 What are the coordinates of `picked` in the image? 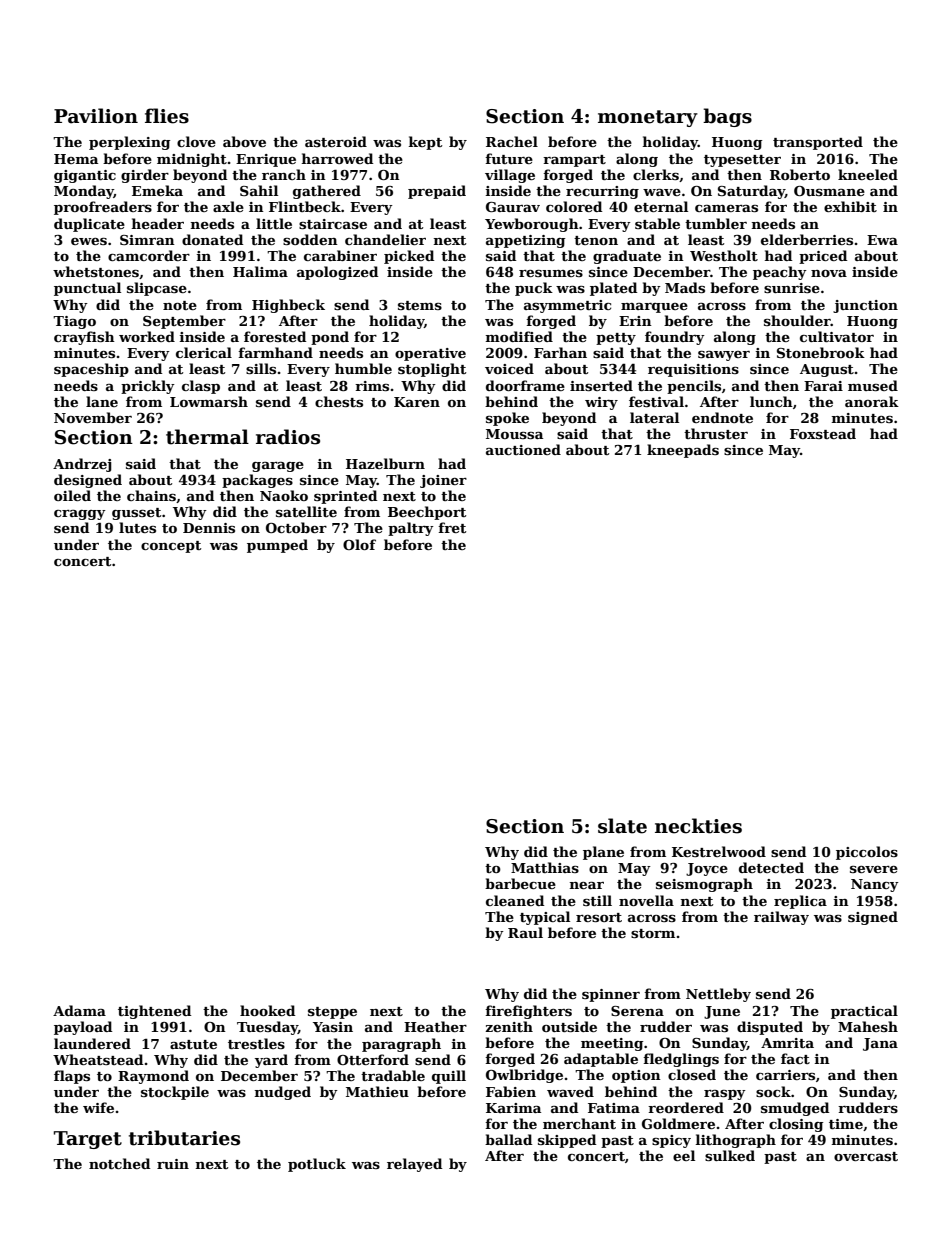 It's located at (409, 257).
